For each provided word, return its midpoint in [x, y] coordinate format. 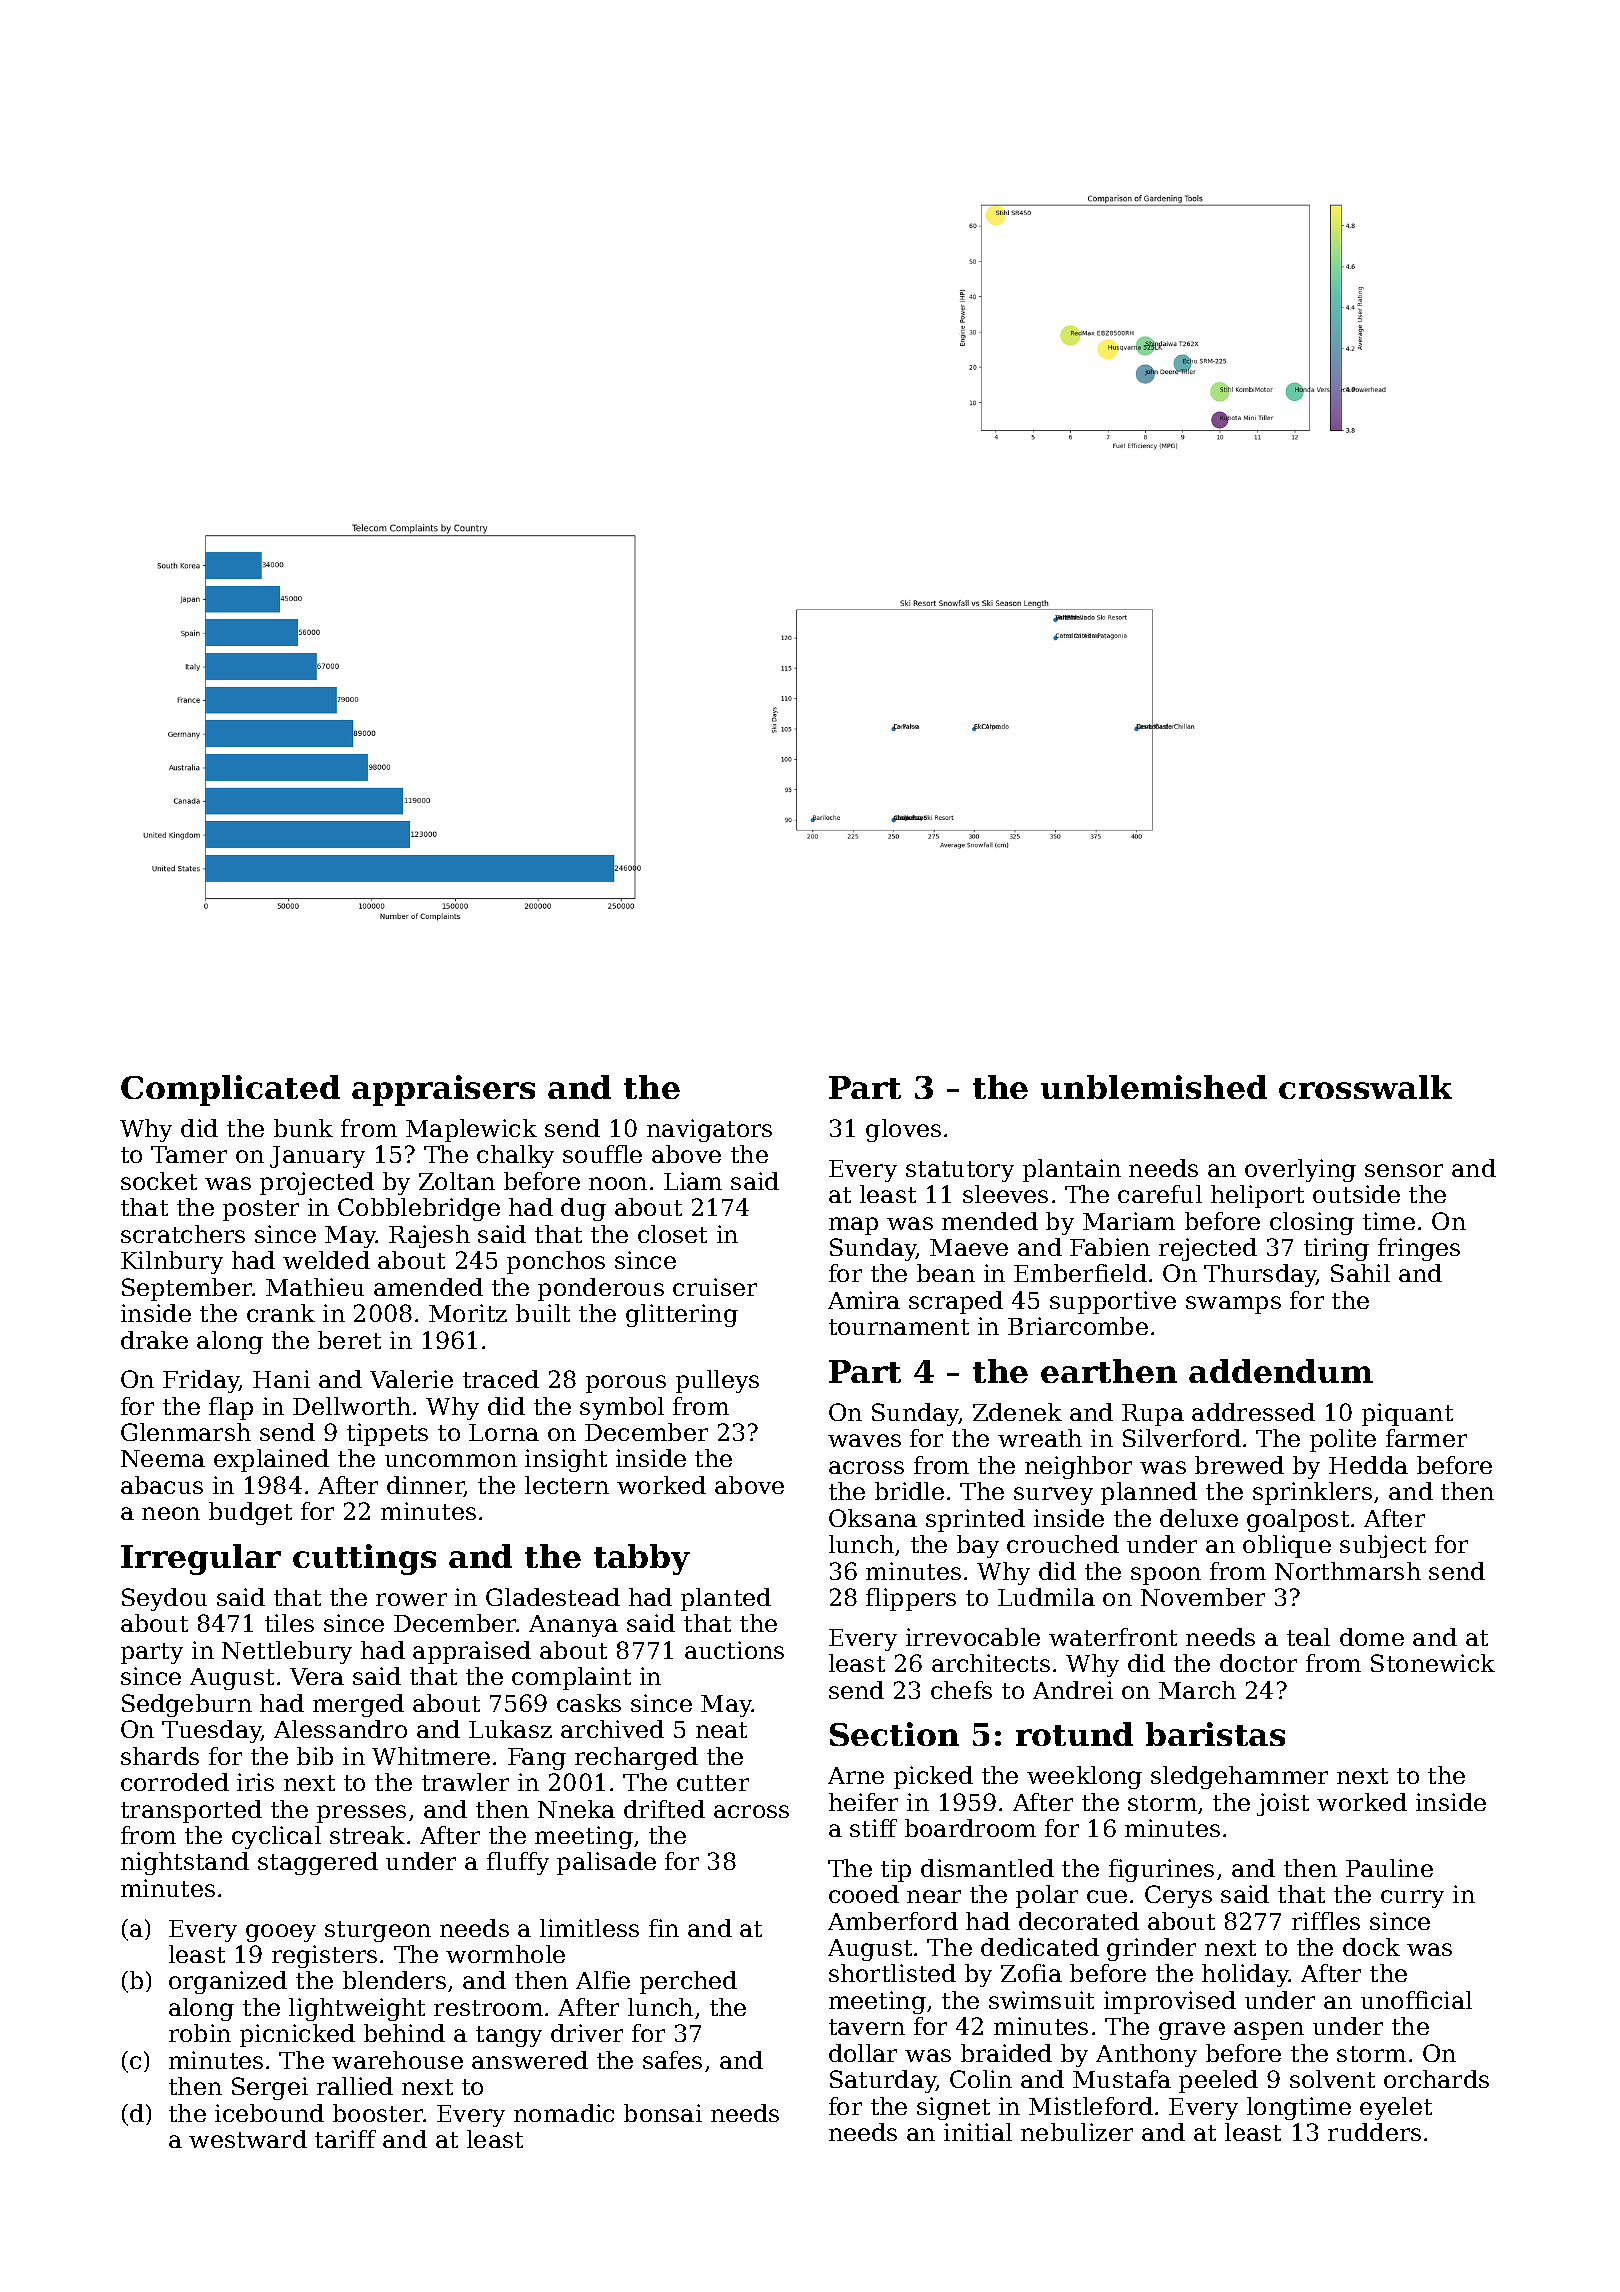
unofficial [1416, 2000]
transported [191, 1811]
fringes [1419, 1249]
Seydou [164, 1599]
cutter [713, 1783]
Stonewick [1433, 1663]
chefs [961, 1690]
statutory [960, 1171]
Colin [981, 2079]
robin [200, 2033]
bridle [909, 1491]
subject [1383, 1546]
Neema [163, 1458]
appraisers [443, 1090]
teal [1308, 1637]
